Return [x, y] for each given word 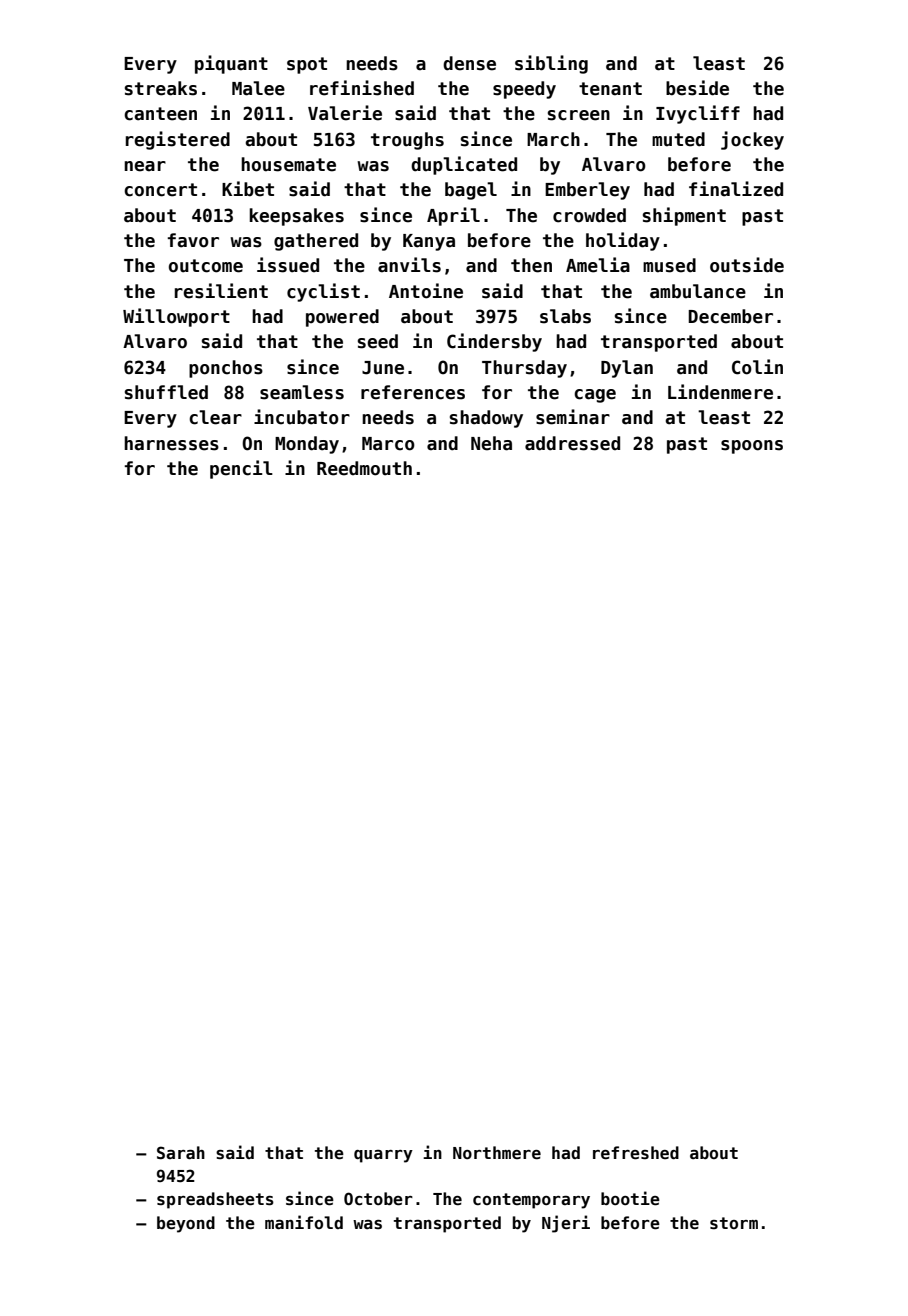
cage [595, 396]
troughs [407, 141]
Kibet [248, 189]
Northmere [497, 1153]
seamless [302, 392]
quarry [383, 1156]
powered [342, 318]
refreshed [636, 1153]
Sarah [181, 1152]
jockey [752, 140]
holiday [623, 241]
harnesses [171, 443]
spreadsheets [215, 1200]
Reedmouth [364, 468]
